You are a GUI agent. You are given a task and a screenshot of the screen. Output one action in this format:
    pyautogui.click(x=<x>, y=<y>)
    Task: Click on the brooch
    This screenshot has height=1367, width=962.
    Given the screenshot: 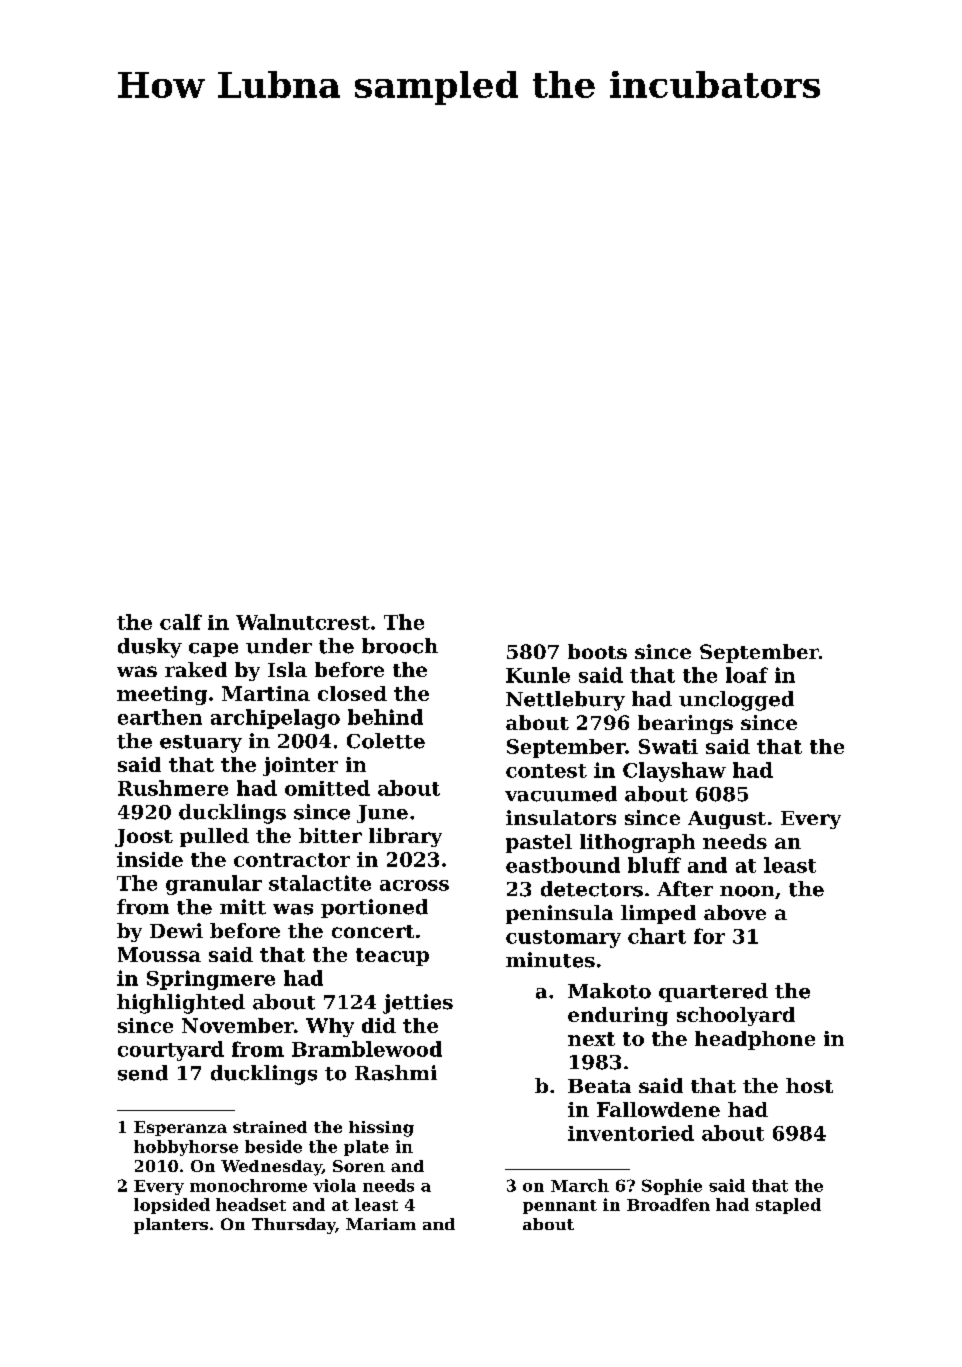 What is the action you would take?
    pyautogui.click(x=400, y=646)
